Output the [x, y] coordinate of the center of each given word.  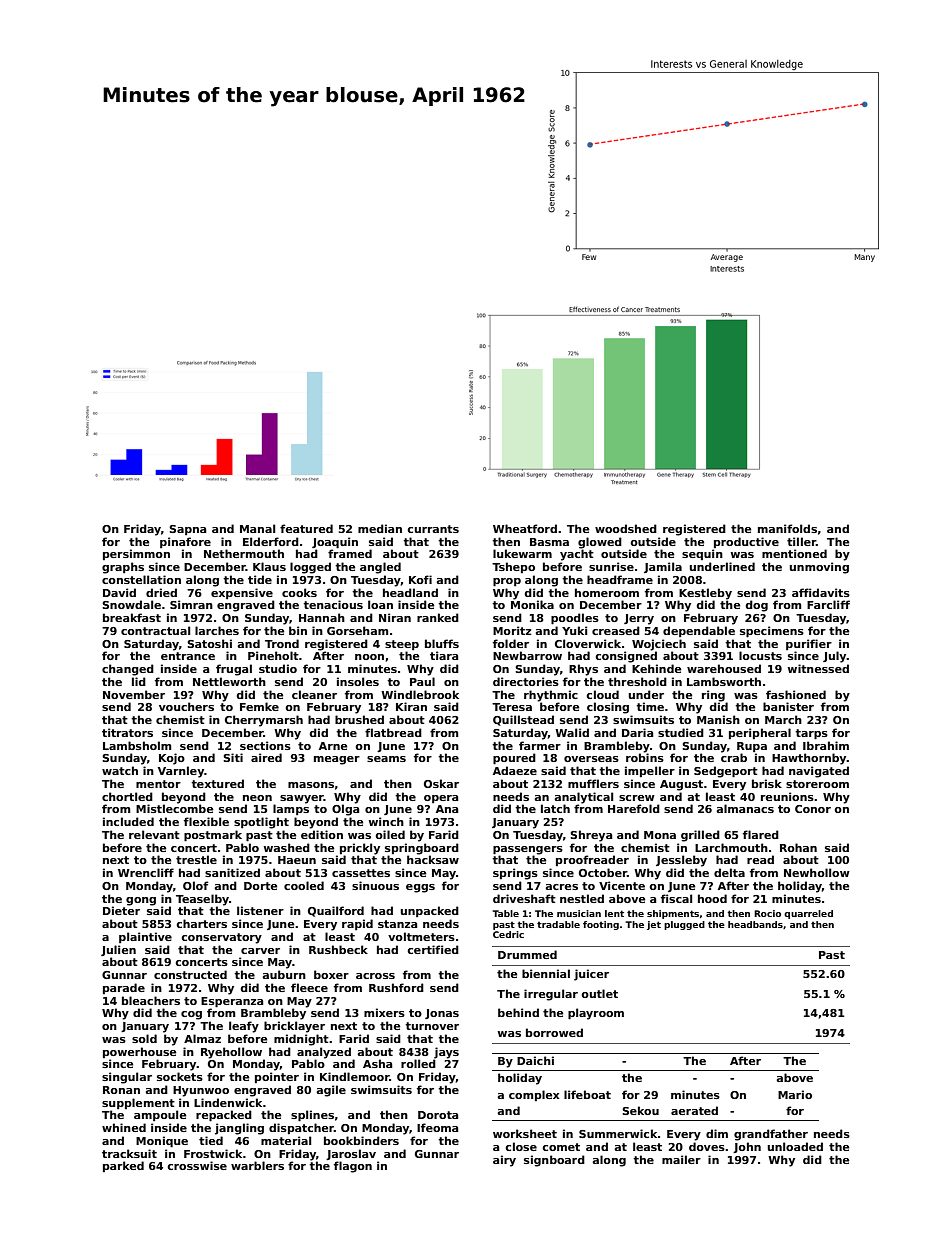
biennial [546, 973]
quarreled [808, 914]
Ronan [121, 1090]
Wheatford [525, 528]
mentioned [794, 553]
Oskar [441, 783]
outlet [599, 993]
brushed [359, 719]
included [128, 821]
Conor [813, 809]
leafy [244, 1027]
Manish [718, 719]
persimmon [136, 554]
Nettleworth [229, 681]
